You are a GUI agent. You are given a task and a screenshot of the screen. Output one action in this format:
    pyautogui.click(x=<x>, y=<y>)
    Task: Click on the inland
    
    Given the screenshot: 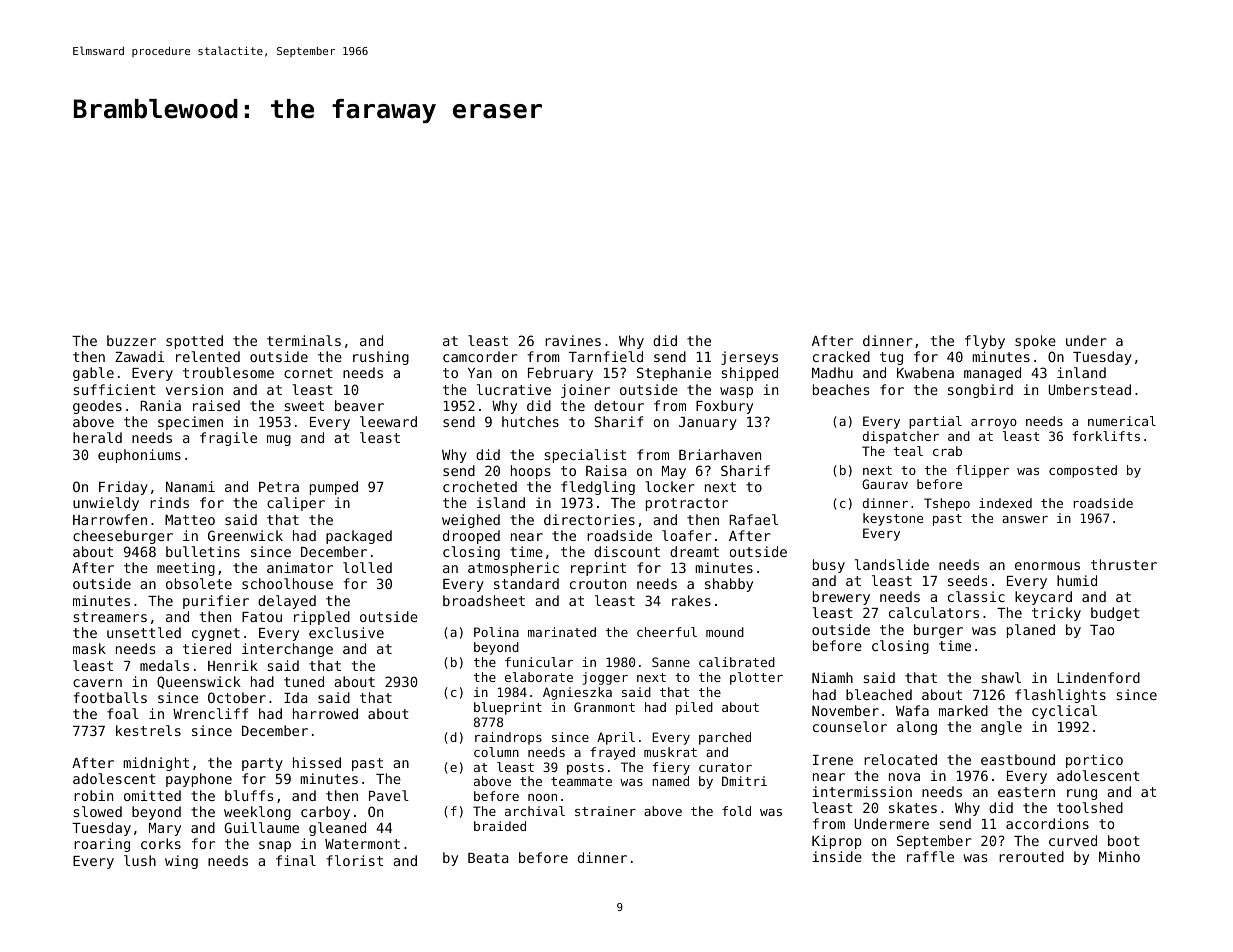 What is the action you would take?
    pyautogui.click(x=1081, y=372)
